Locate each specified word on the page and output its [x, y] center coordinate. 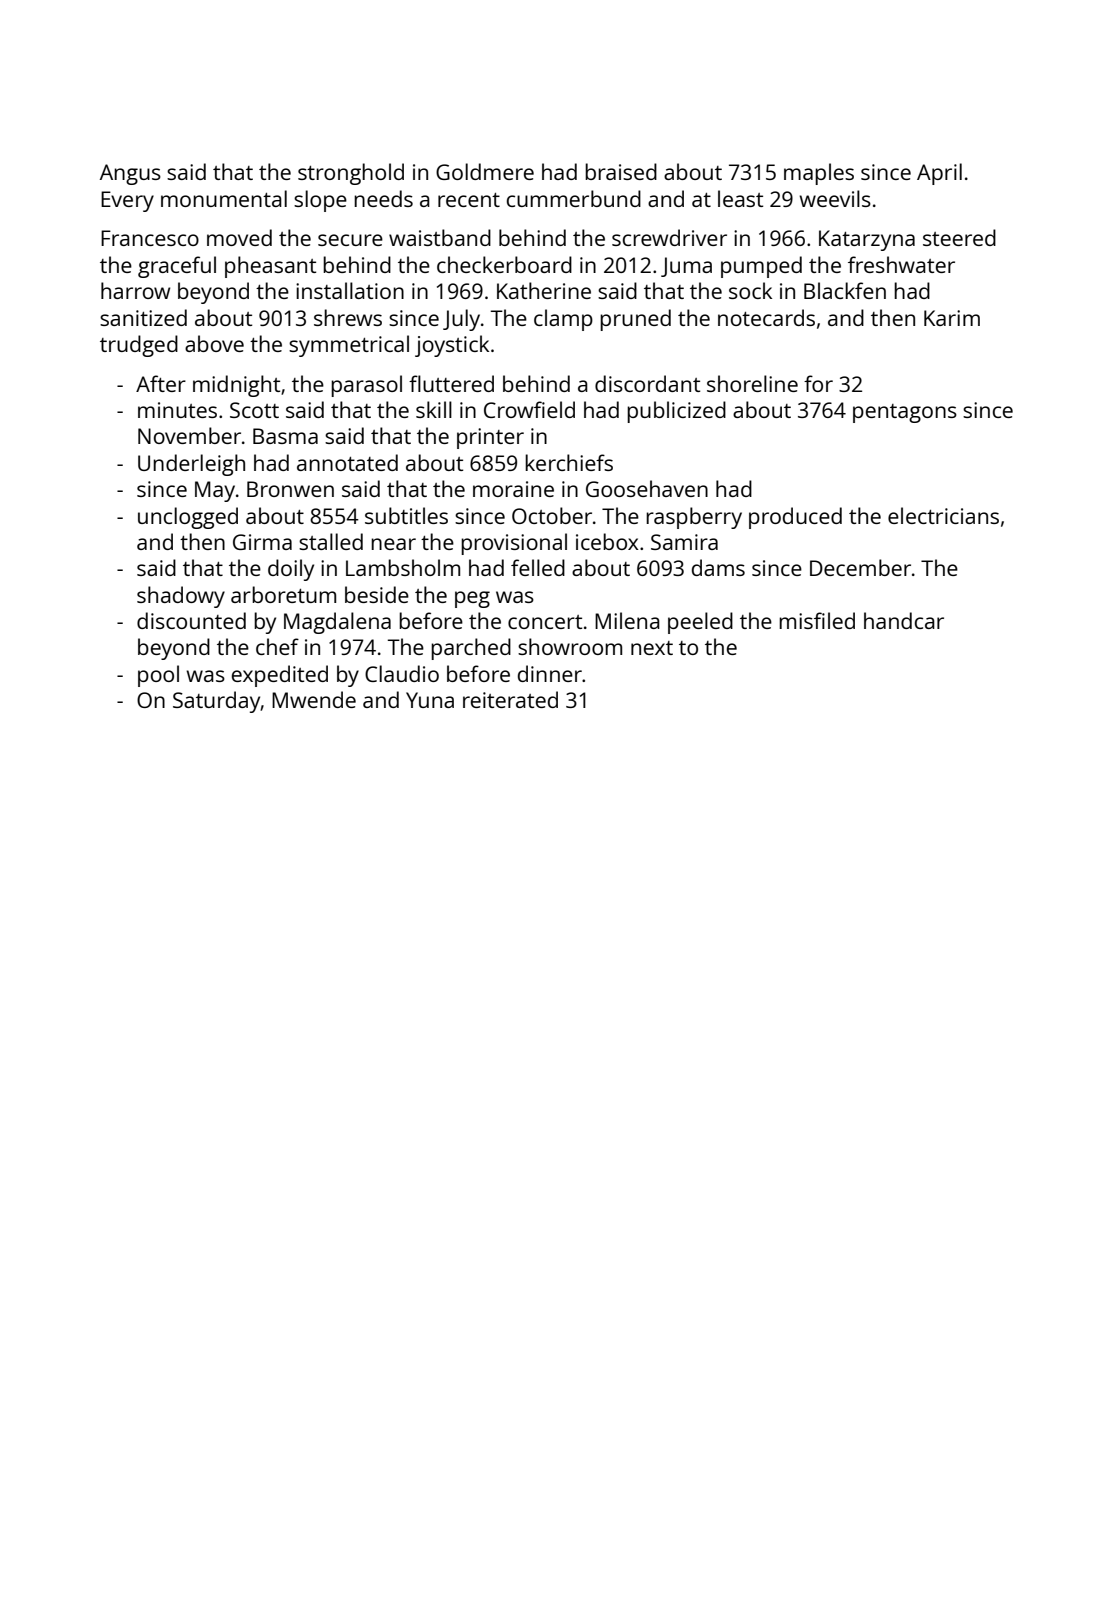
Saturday [217, 702]
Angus [130, 174]
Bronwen [290, 489]
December [860, 567]
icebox [607, 541]
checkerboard [504, 264]
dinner [550, 673]
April [939, 174]
